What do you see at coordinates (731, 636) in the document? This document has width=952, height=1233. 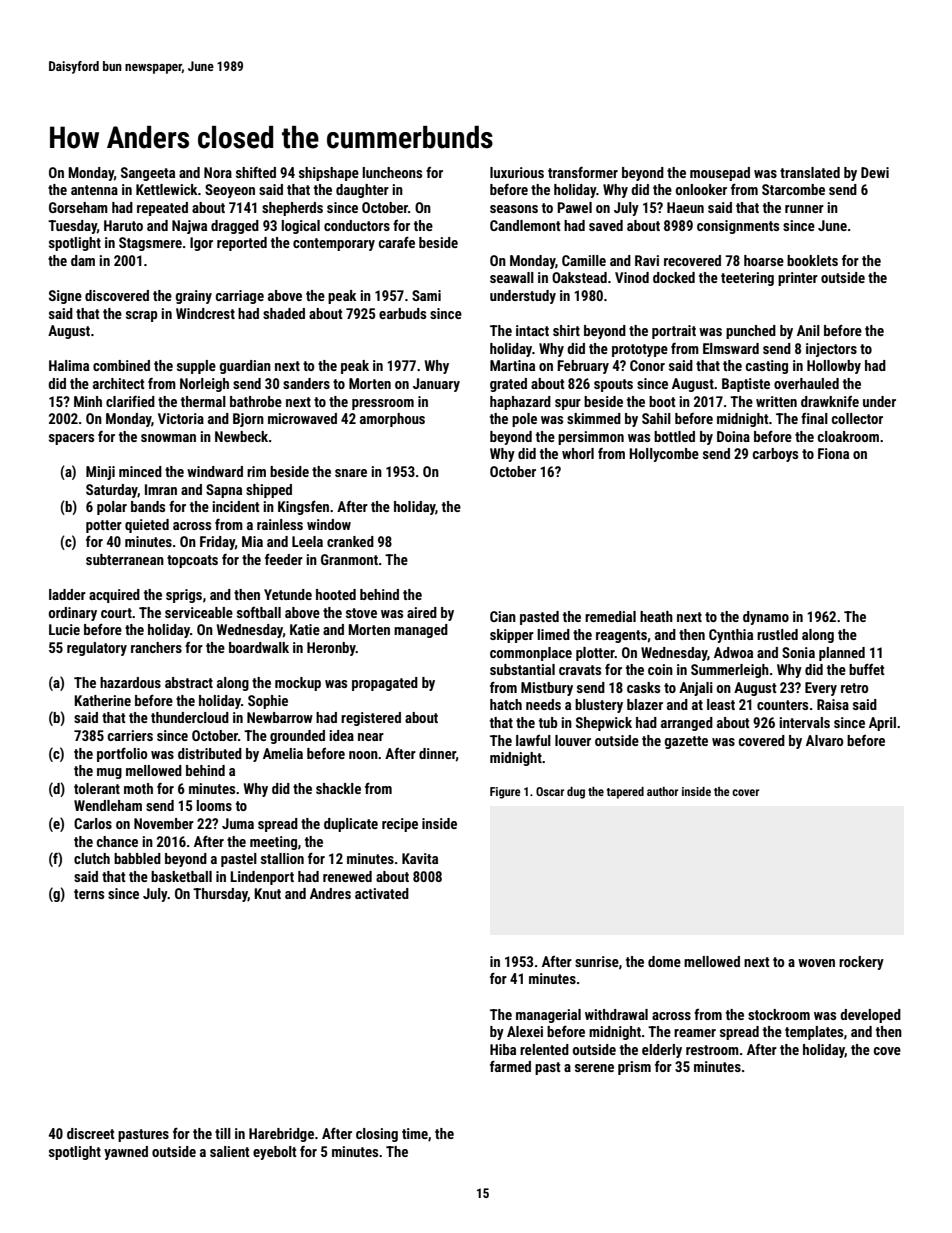 I see `Cynthia` at bounding box center [731, 636].
